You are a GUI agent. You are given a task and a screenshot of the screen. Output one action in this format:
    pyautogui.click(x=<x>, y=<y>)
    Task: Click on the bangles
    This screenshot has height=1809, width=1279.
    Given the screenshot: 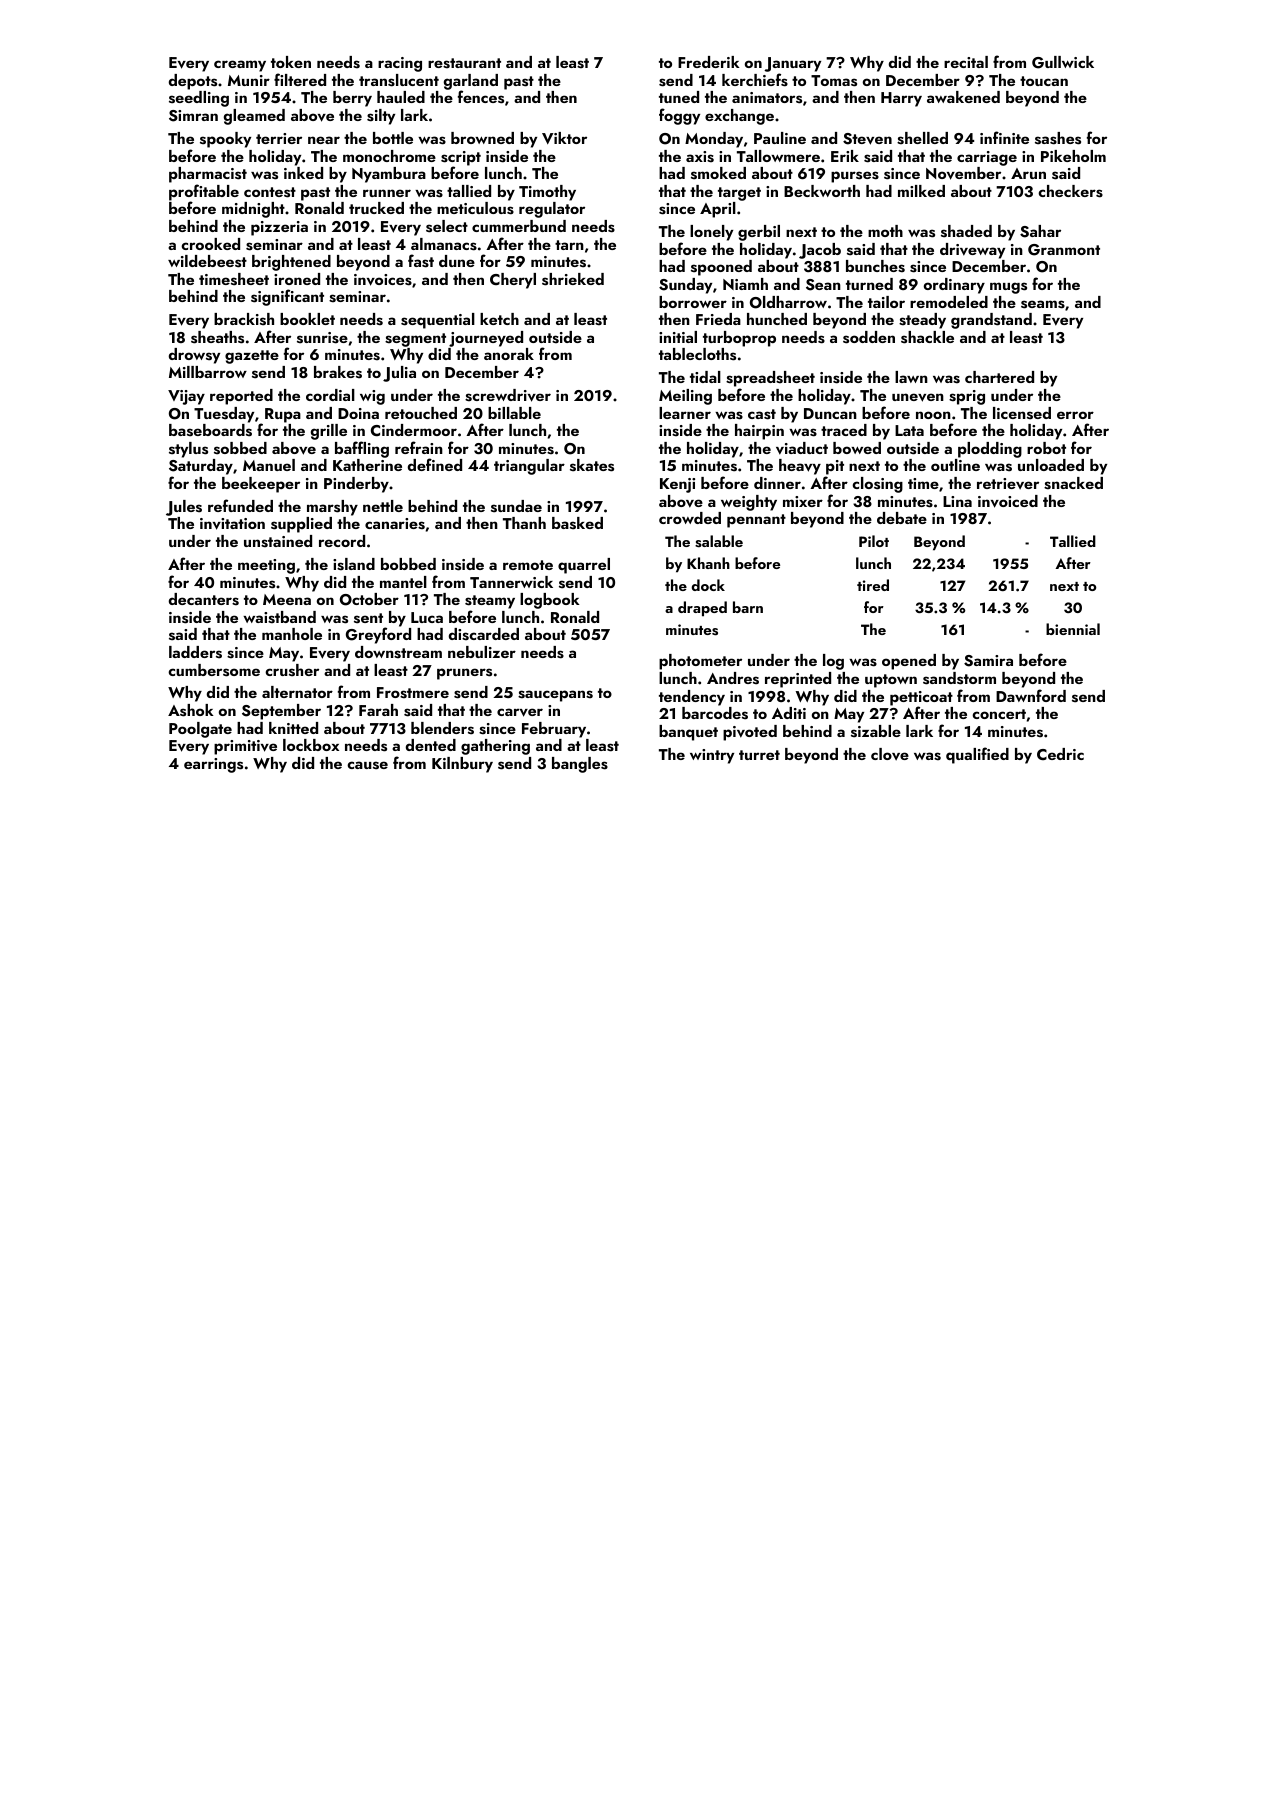 What is the action you would take?
    pyautogui.click(x=580, y=765)
